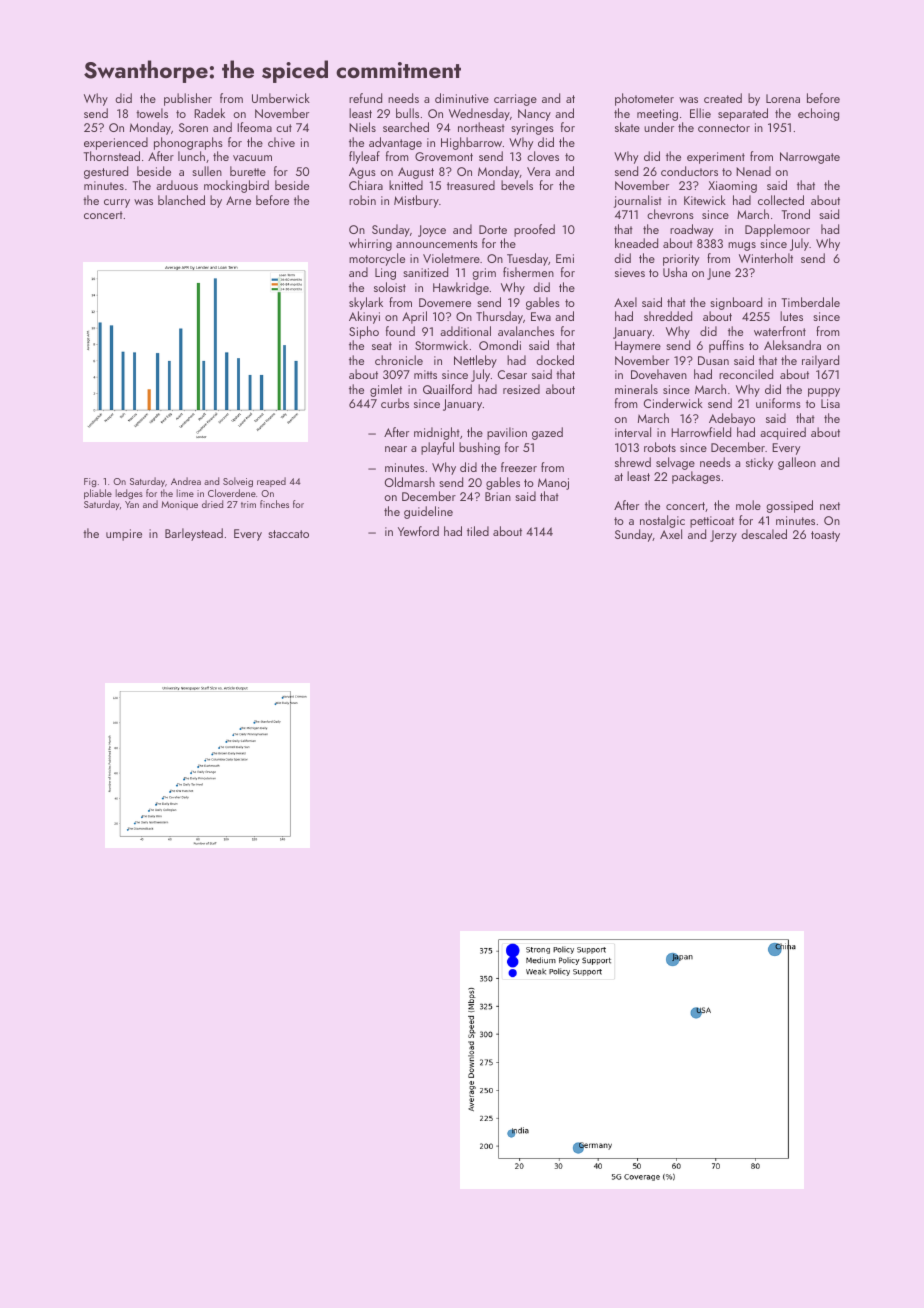  I want to click on Timberdale, so click(810, 302).
